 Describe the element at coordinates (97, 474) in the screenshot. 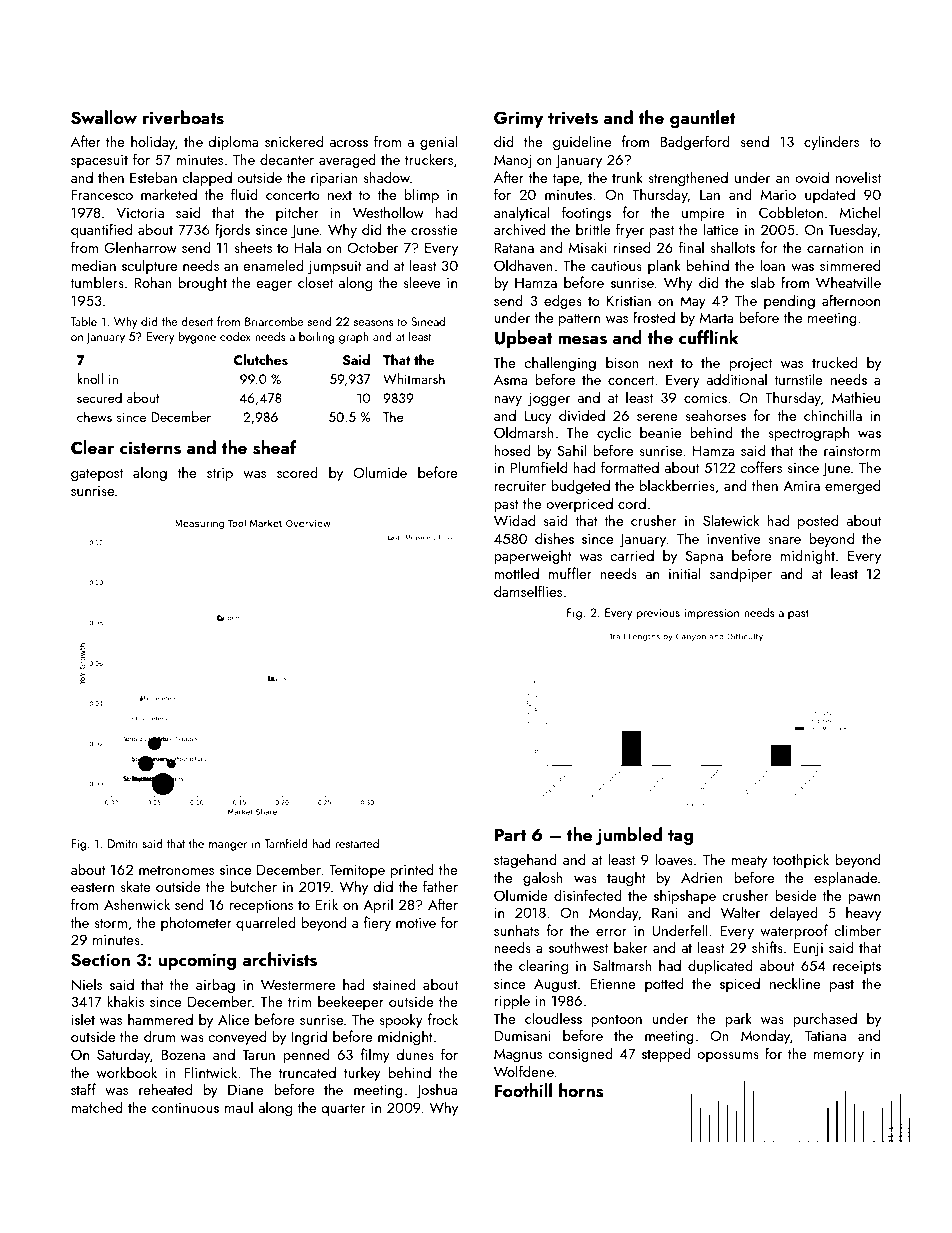

I see `gatepost` at that location.
